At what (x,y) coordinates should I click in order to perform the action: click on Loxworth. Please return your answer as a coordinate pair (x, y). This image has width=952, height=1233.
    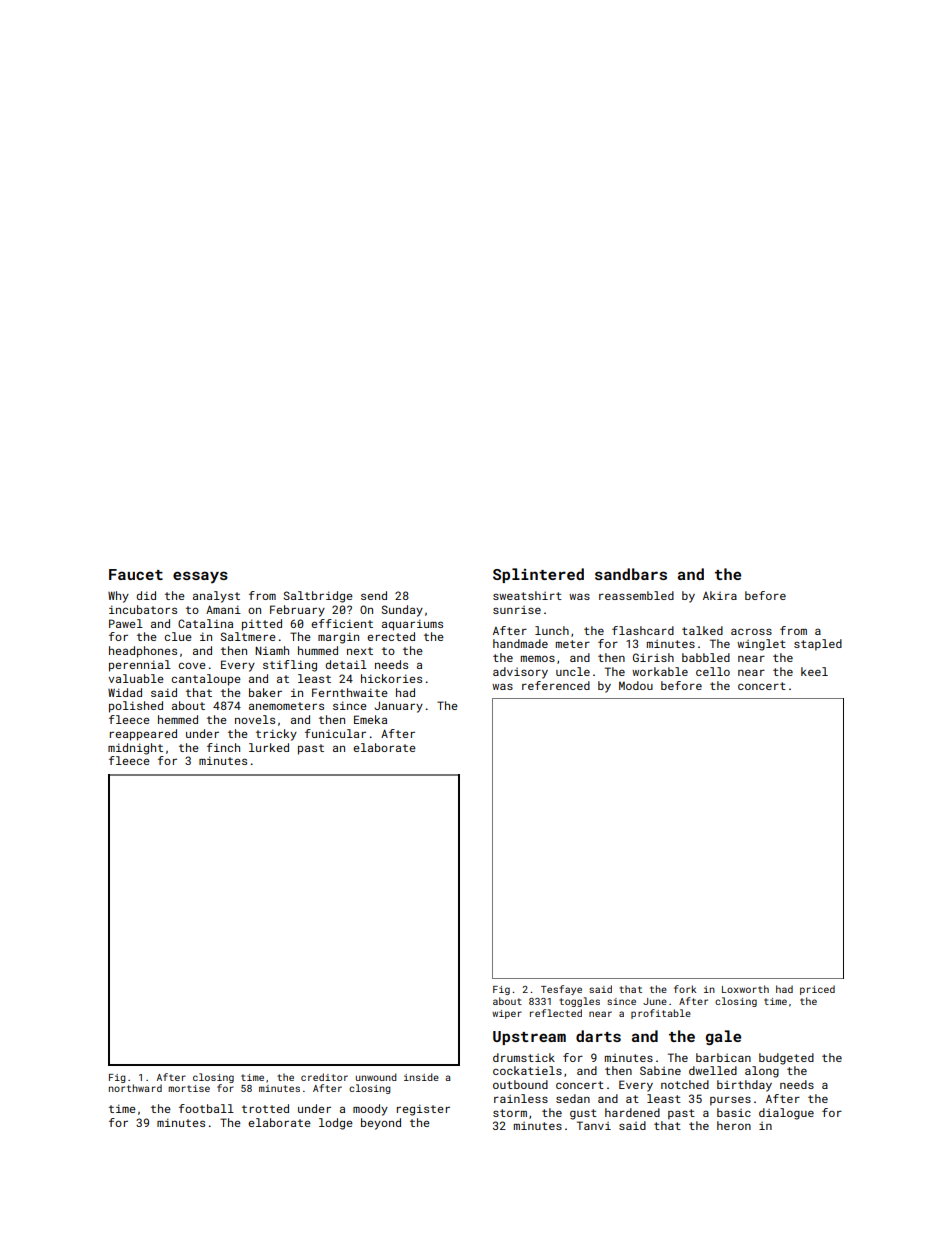
    Looking at the image, I should click on (745, 989).
